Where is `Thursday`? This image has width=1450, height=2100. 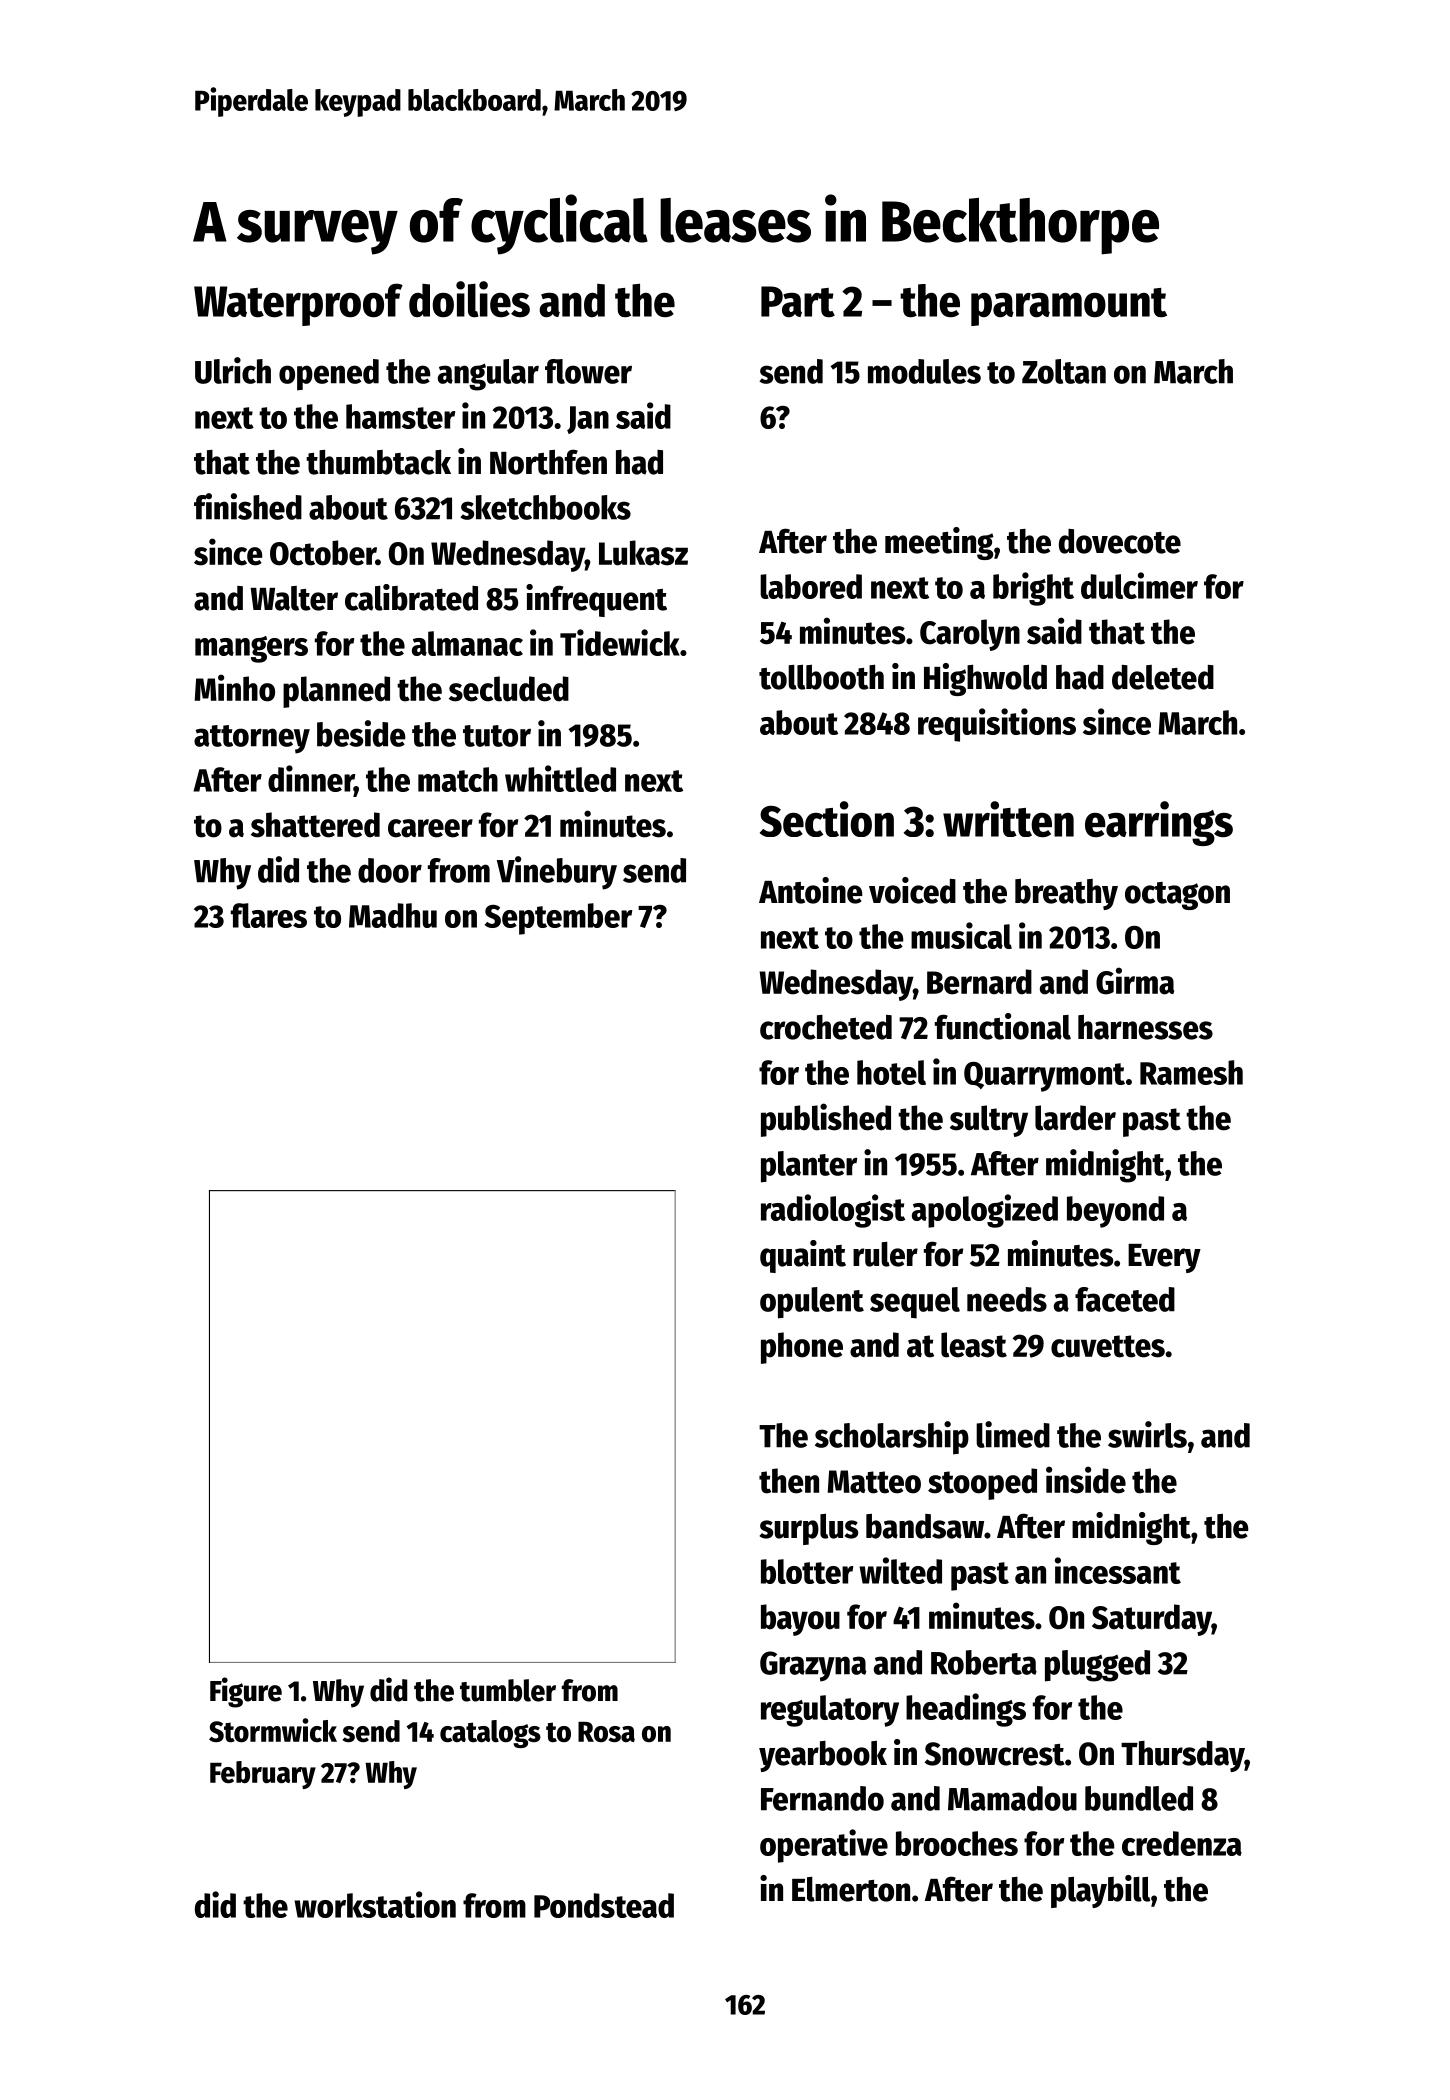 Thursday is located at coordinates (1183, 1756).
